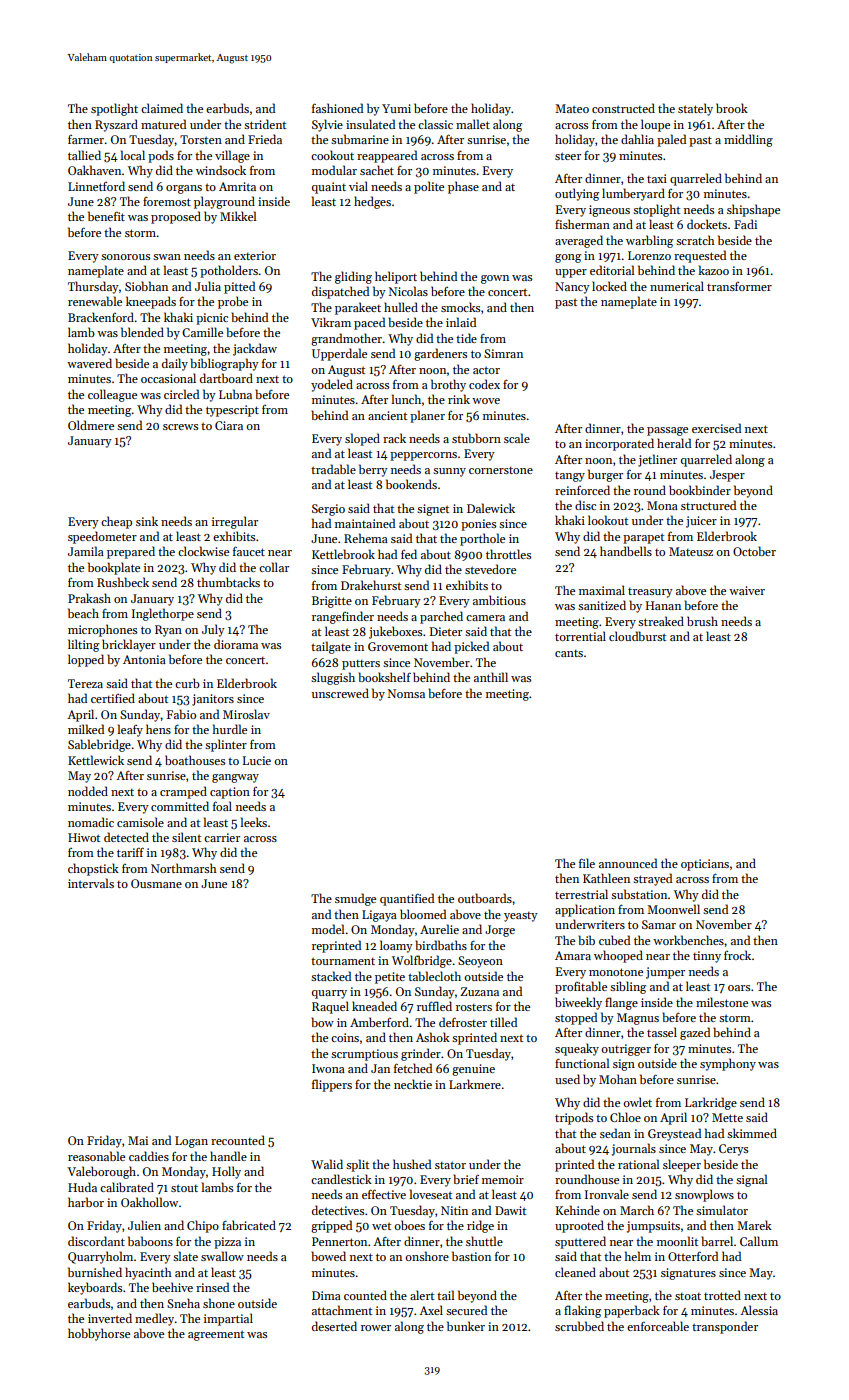 The height and width of the screenshot is (1400, 849). What do you see at coordinates (396, 108) in the screenshot?
I see `Yumi` at bounding box center [396, 108].
